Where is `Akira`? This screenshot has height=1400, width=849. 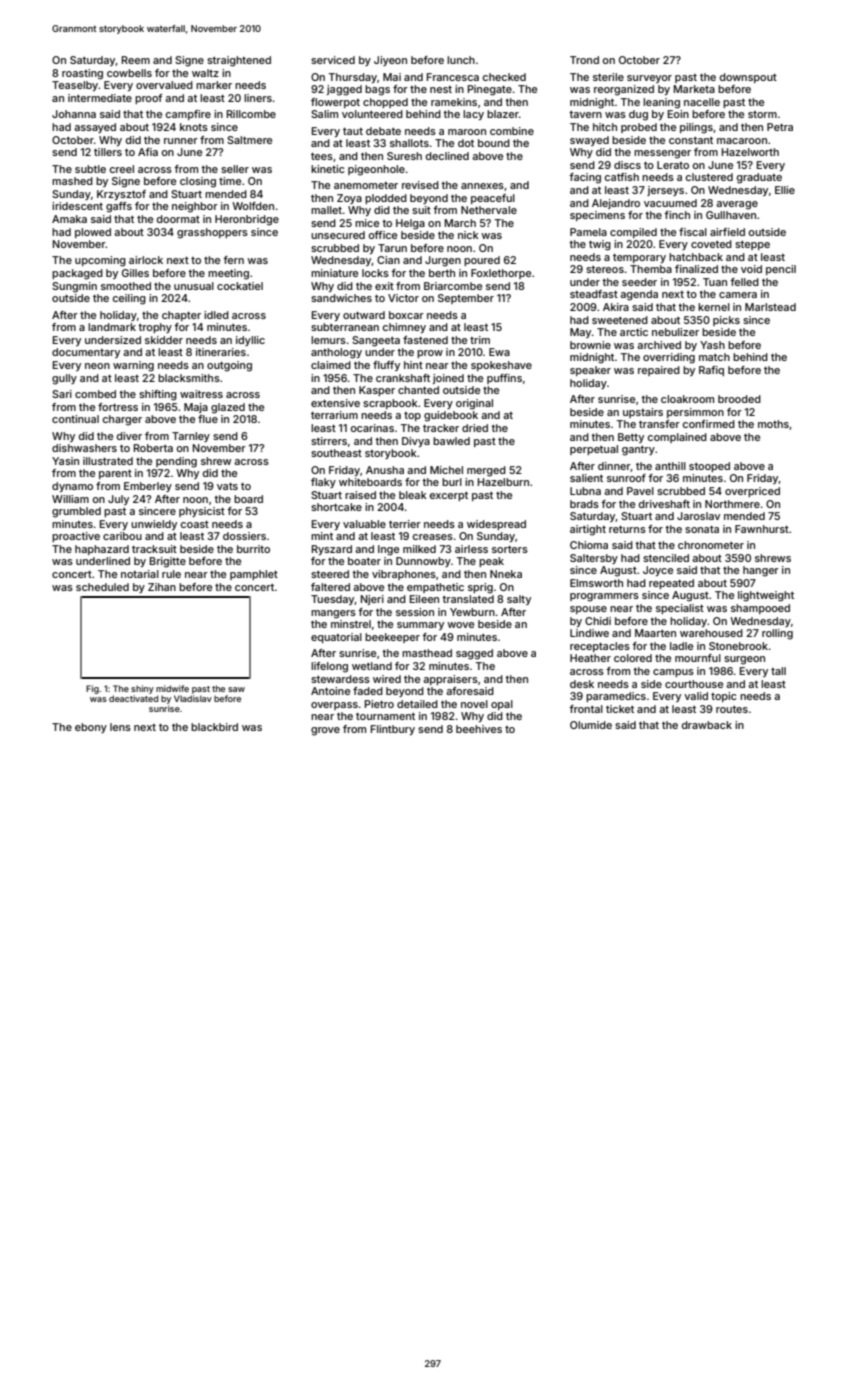 Akira is located at coordinates (616, 307).
